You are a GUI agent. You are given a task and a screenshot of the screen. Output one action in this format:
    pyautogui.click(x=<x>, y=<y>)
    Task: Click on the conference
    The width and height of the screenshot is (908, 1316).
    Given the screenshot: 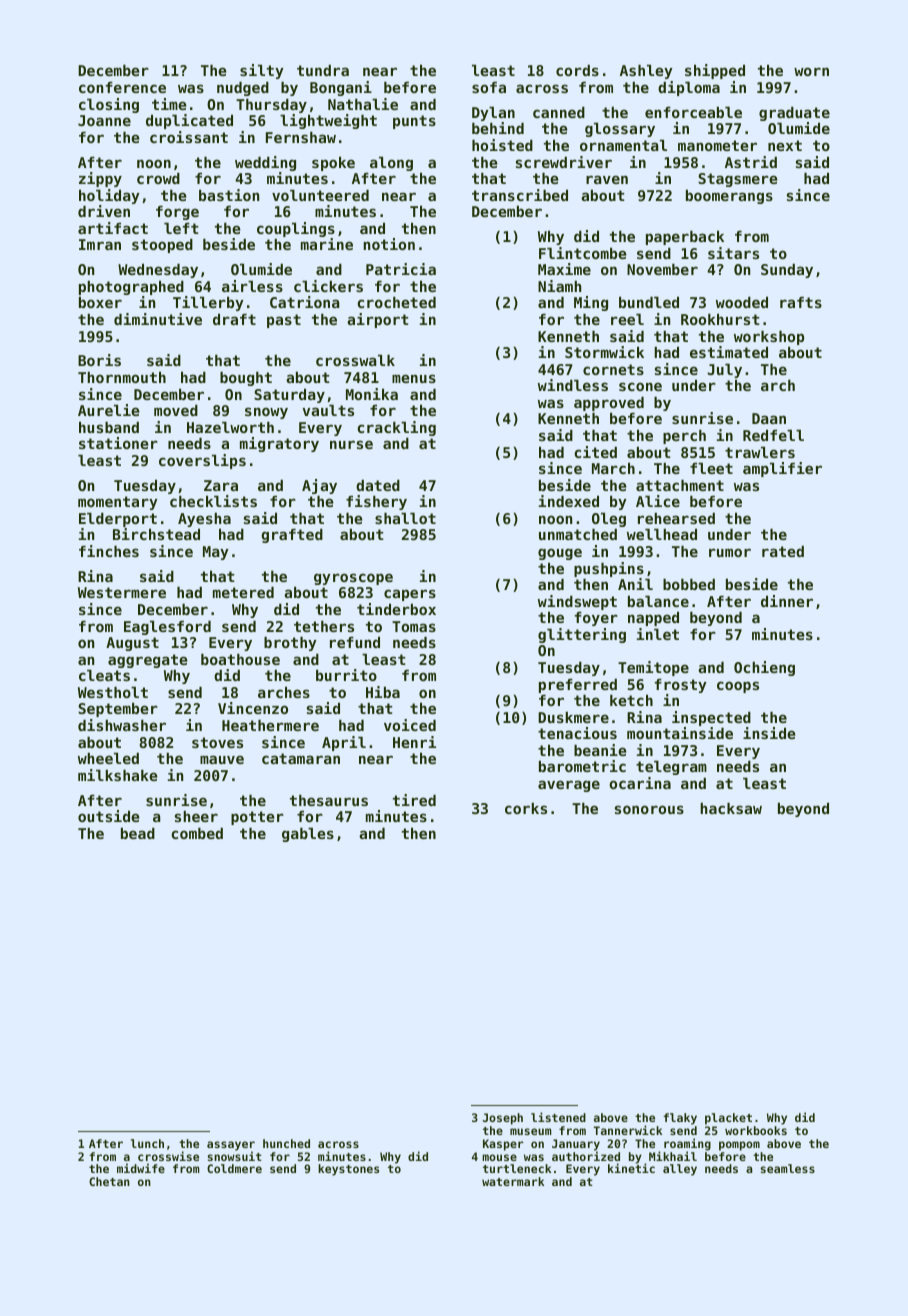 What is the action you would take?
    pyautogui.click(x=122, y=87)
